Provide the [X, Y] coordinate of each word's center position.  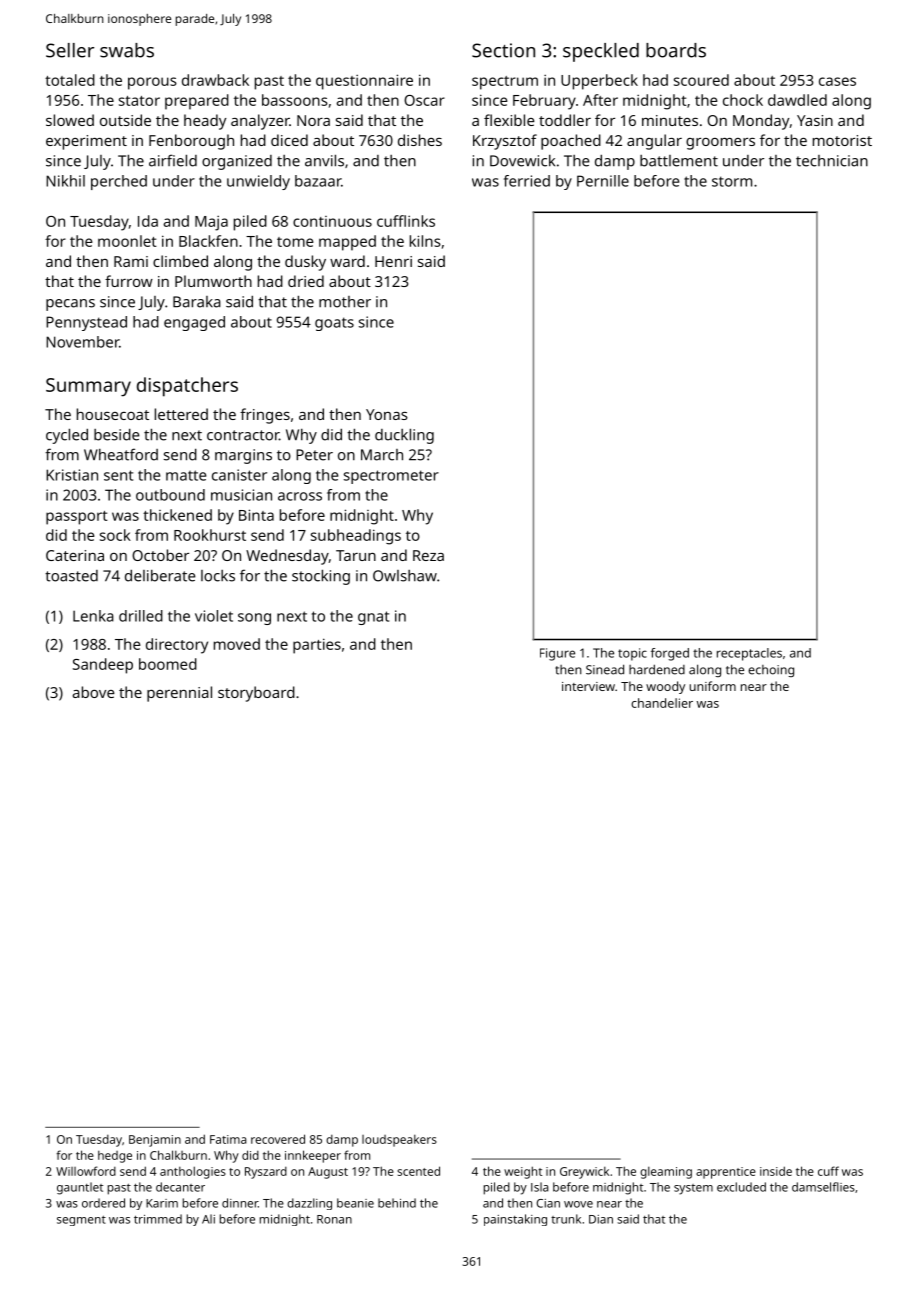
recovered [278, 1139]
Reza [428, 555]
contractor [243, 435]
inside [776, 1171]
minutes [670, 120]
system [693, 1189]
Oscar [424, 100]
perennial [179, 694]
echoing [771, 671]
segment [81, 1220]
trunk [566, 1219]
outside [125, 120]
